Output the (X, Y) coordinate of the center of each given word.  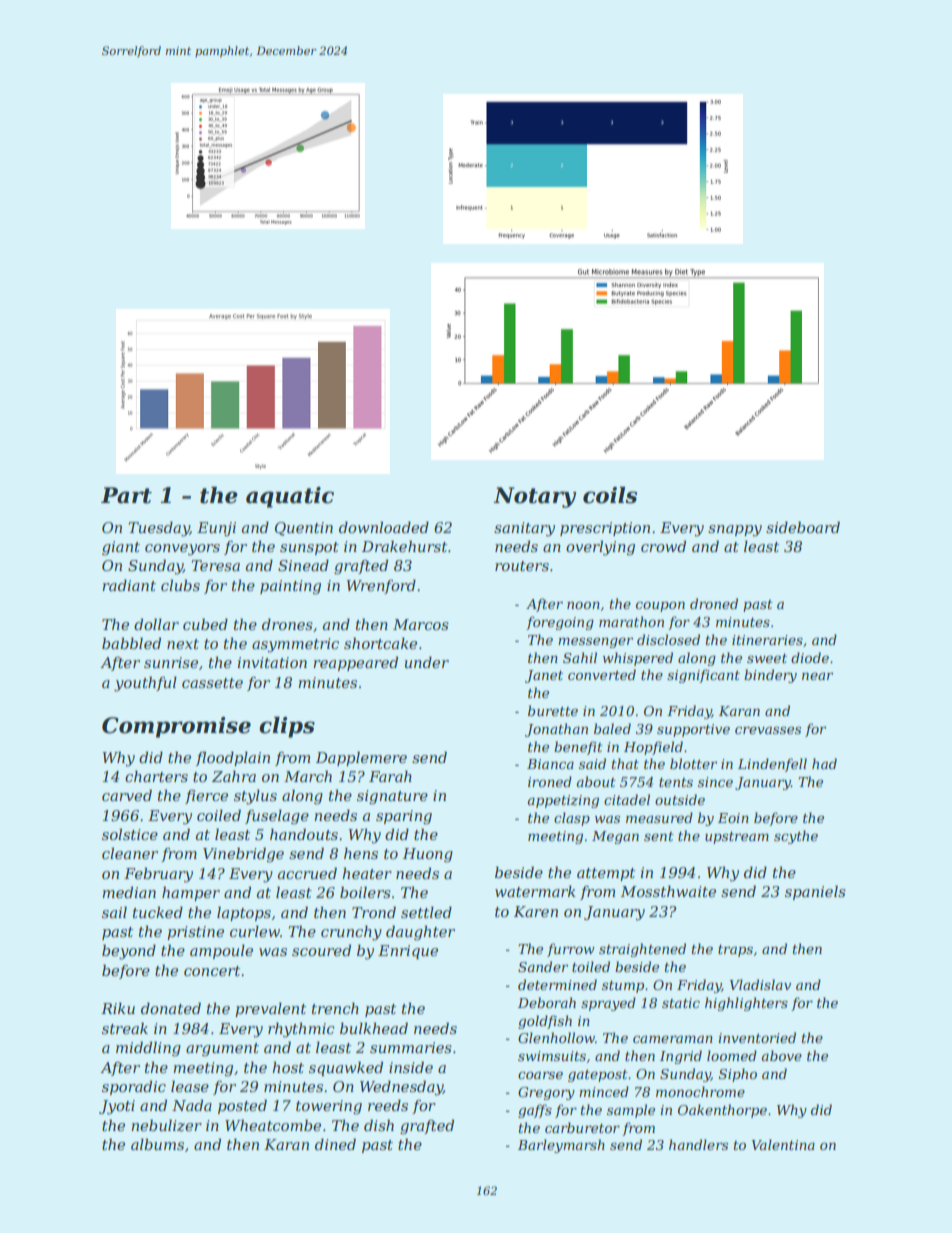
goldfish (545, 1022)
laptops (244, 913)
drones (287, 624)
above (781, 1055)
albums (157, 1144)
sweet (767, 658)
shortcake (380, 643)
